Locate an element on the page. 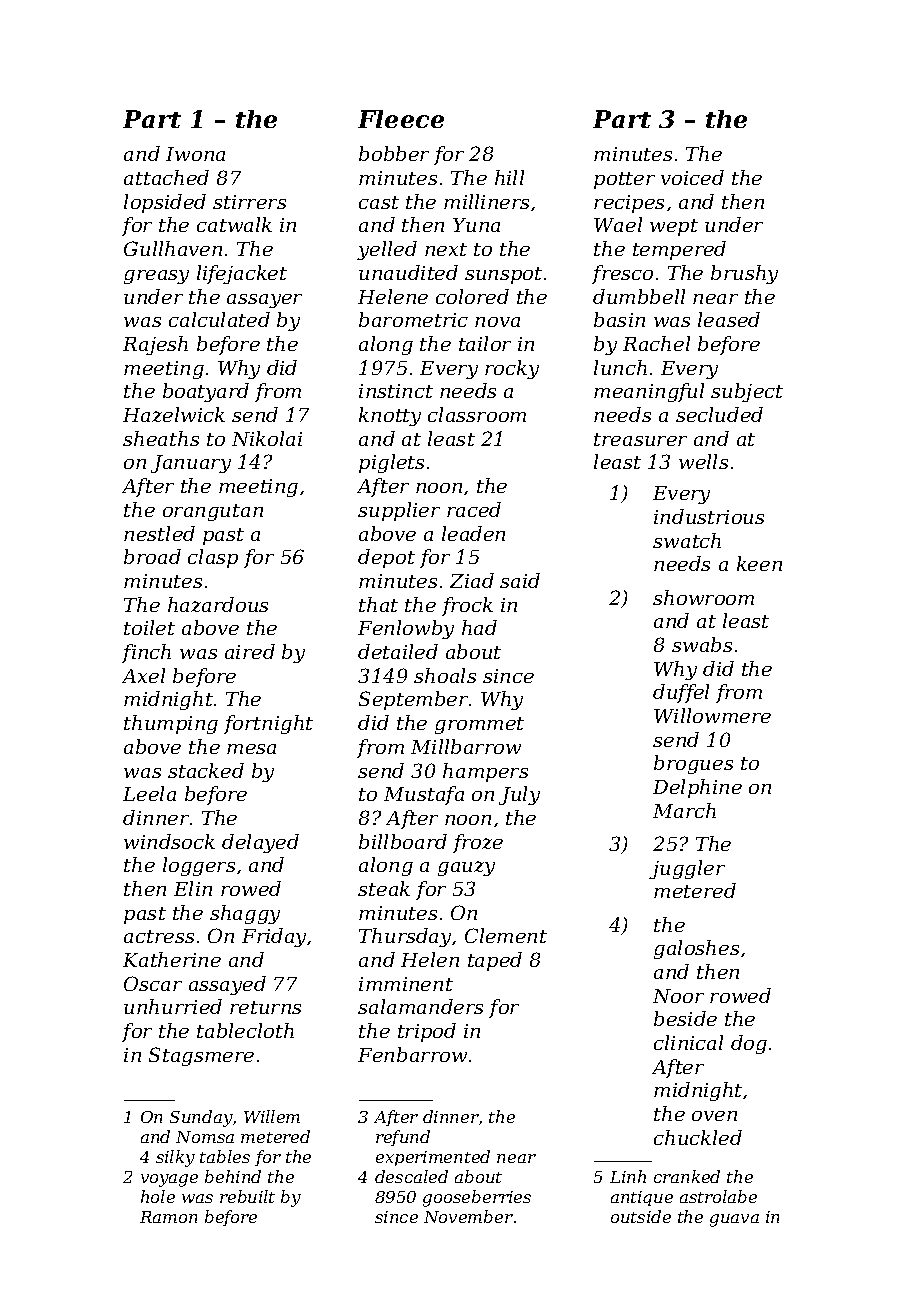 This image has height=1316, width=908. instinct is located at coordinates (396, 391).
